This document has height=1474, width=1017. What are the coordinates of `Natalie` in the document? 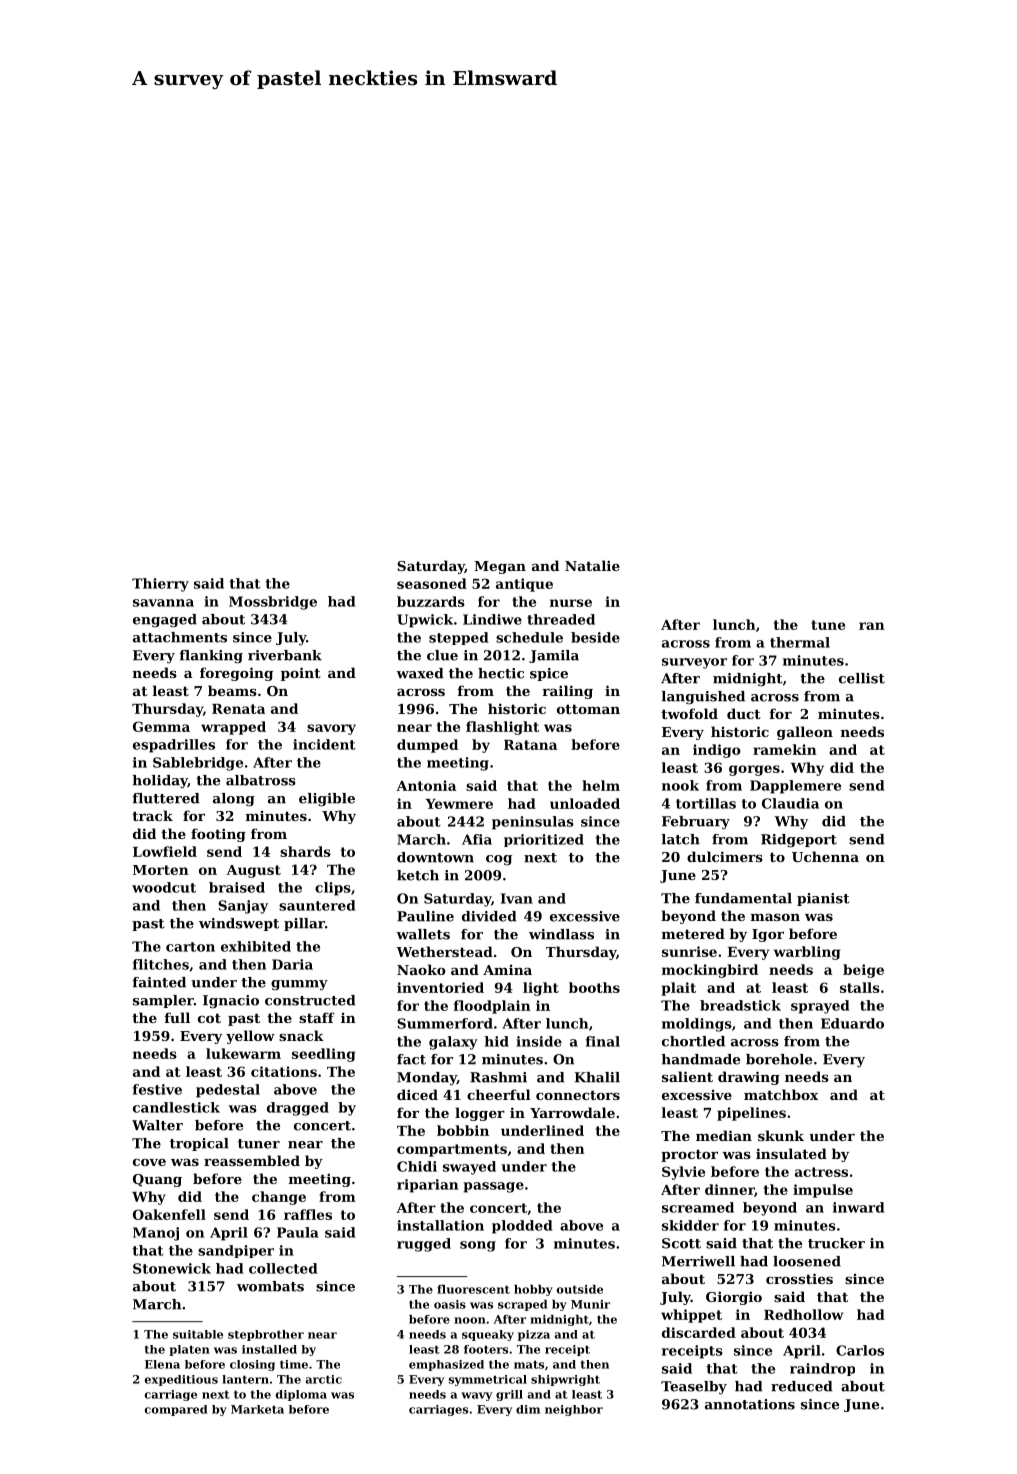 It's located at (592, 565).
